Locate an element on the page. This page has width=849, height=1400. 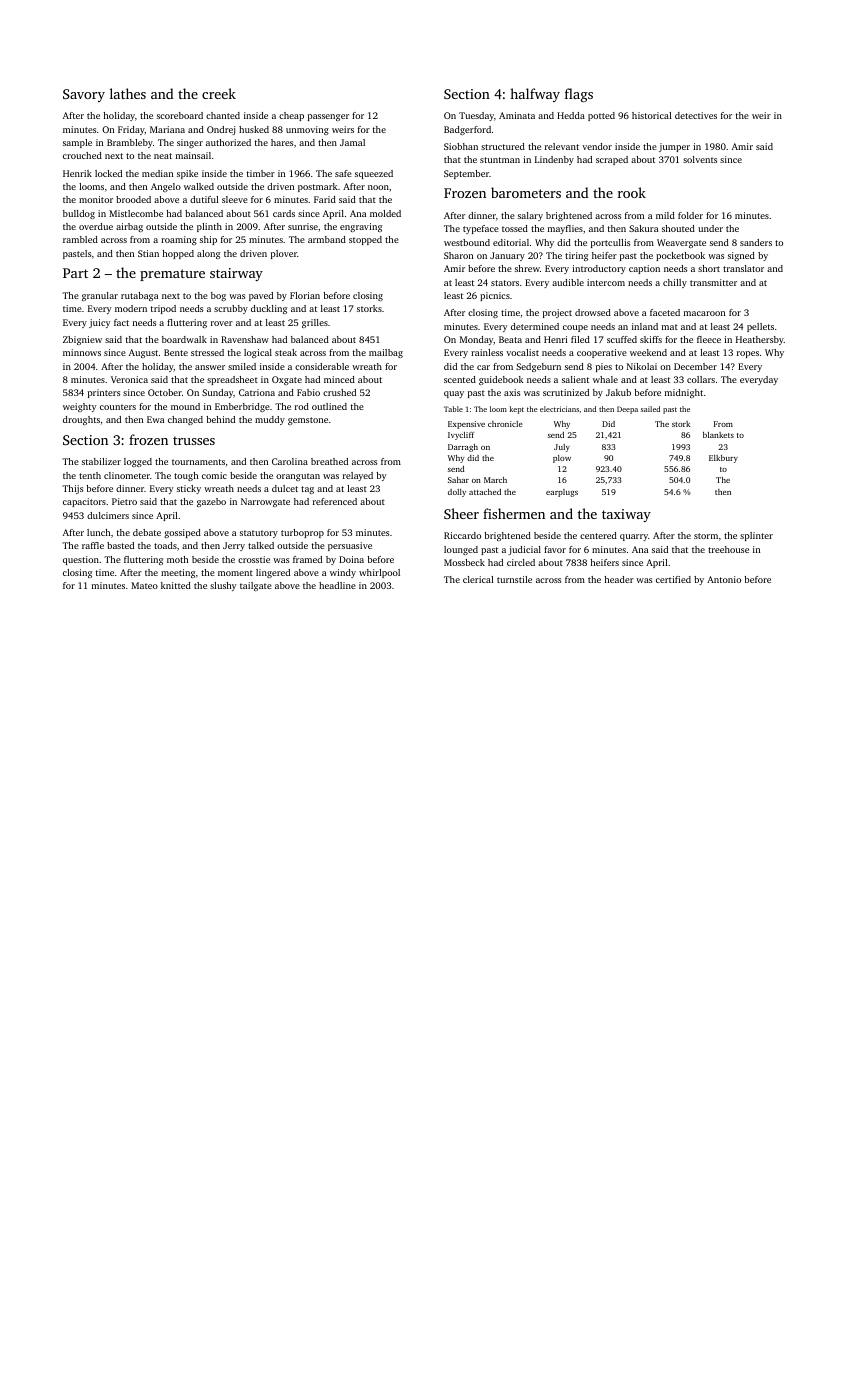
July is located at coordinates (562, 448).
